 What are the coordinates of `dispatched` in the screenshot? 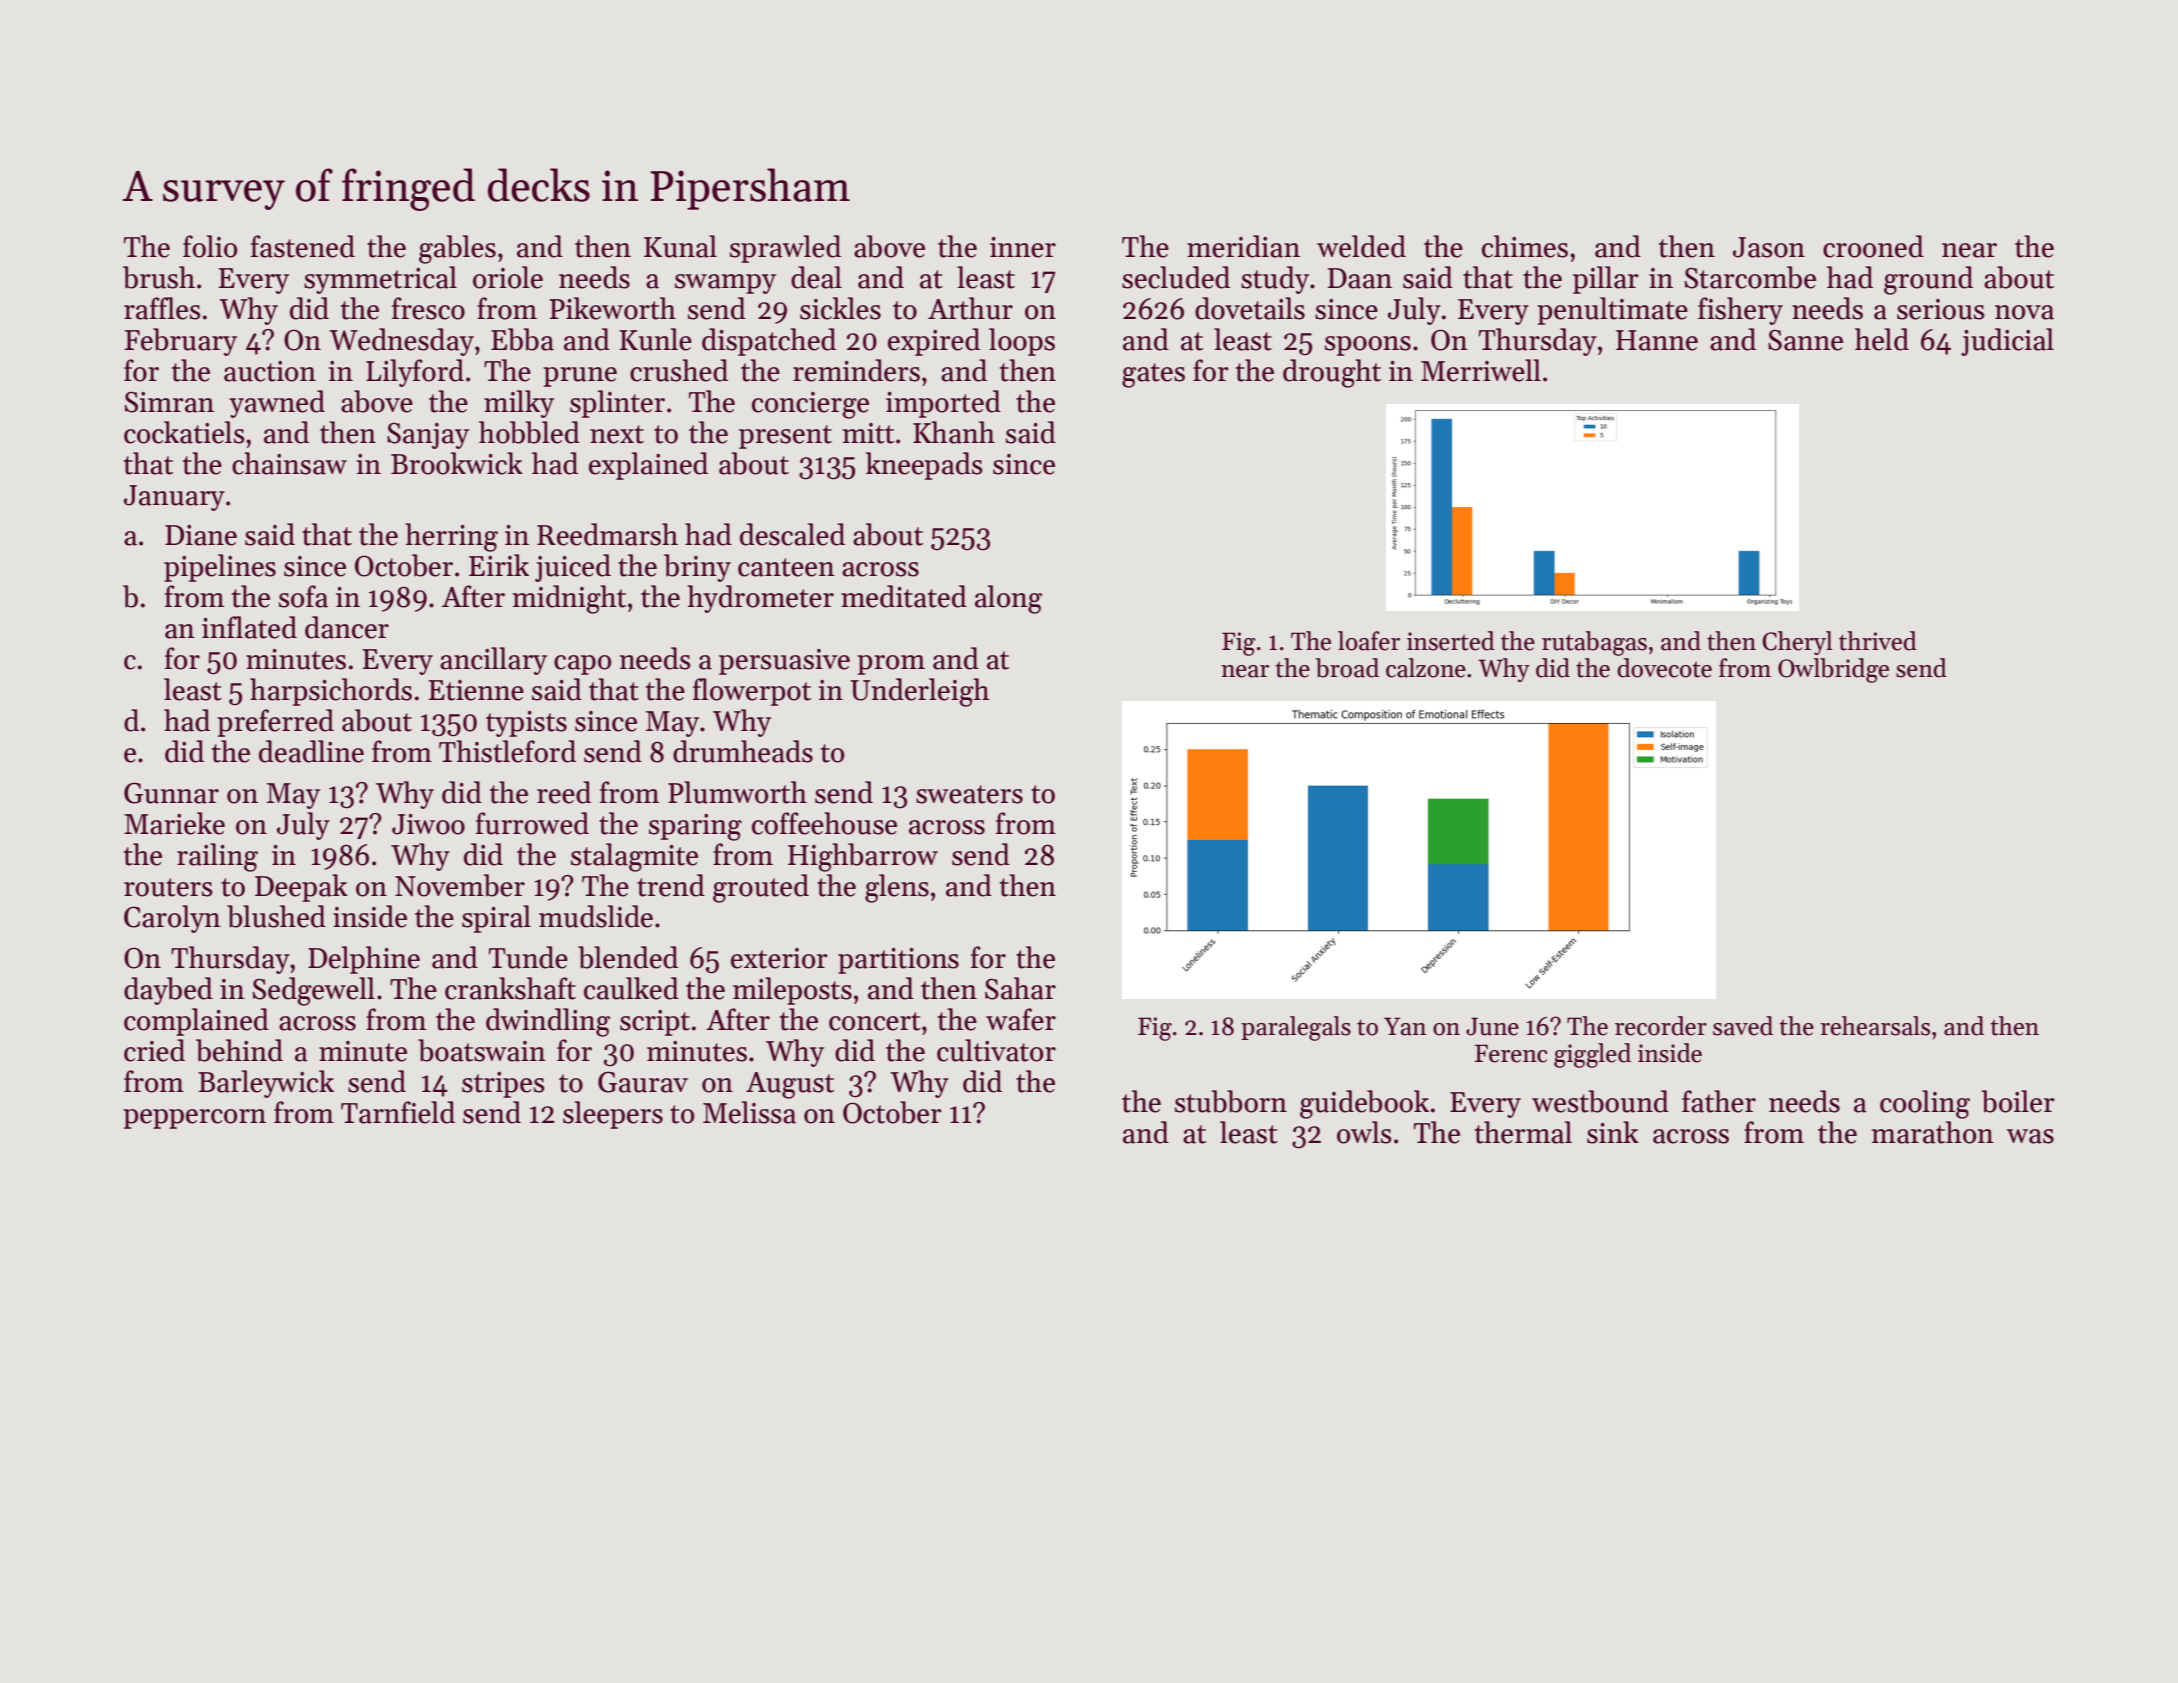 It's located at (769, 342).
